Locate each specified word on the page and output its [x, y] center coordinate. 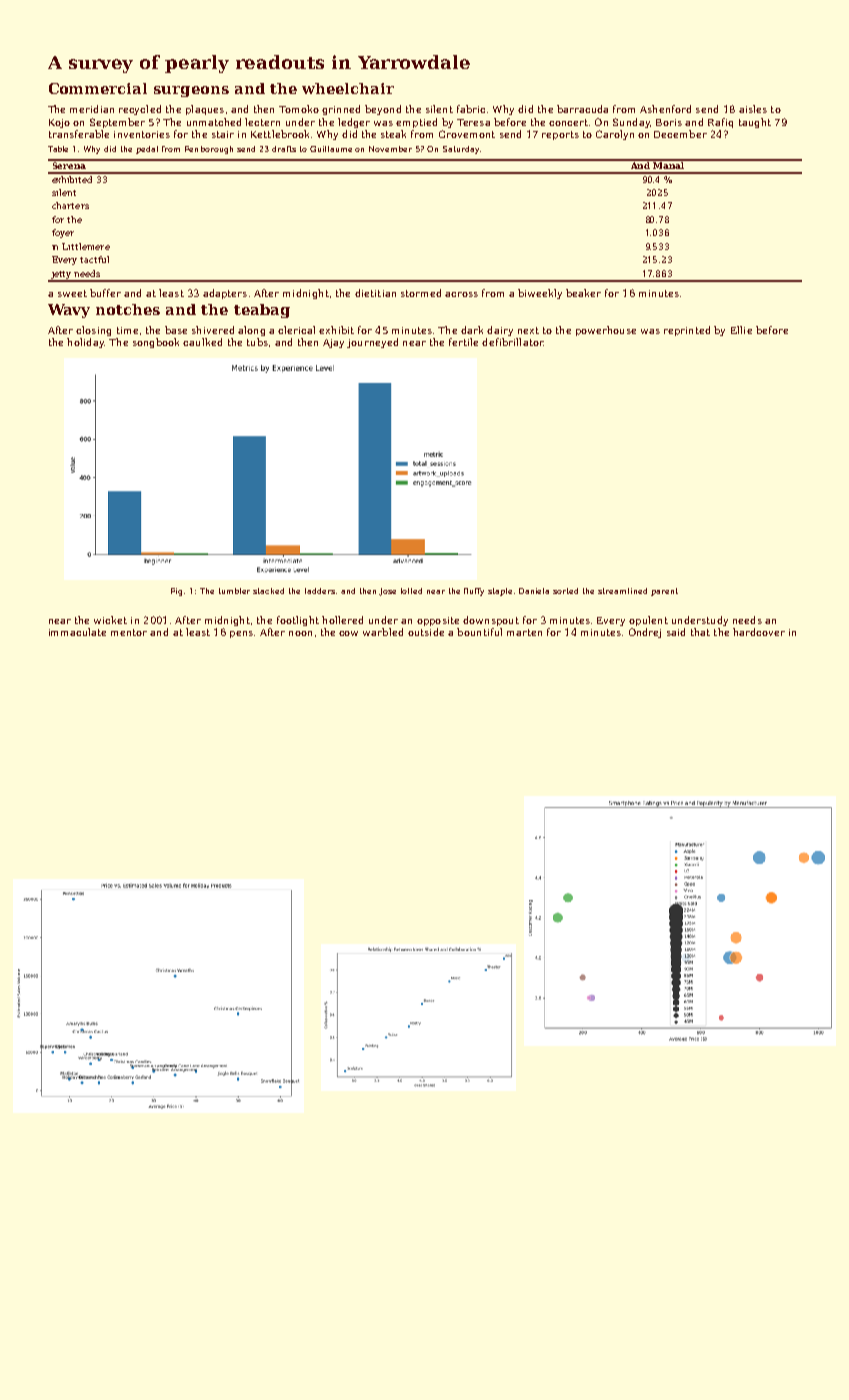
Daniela [534, 591]
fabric [471, 109]
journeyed [372, 343]
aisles [753, 109]
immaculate [77, 632]
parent [664, 592]
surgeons [191, 91]
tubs [257, 342]
